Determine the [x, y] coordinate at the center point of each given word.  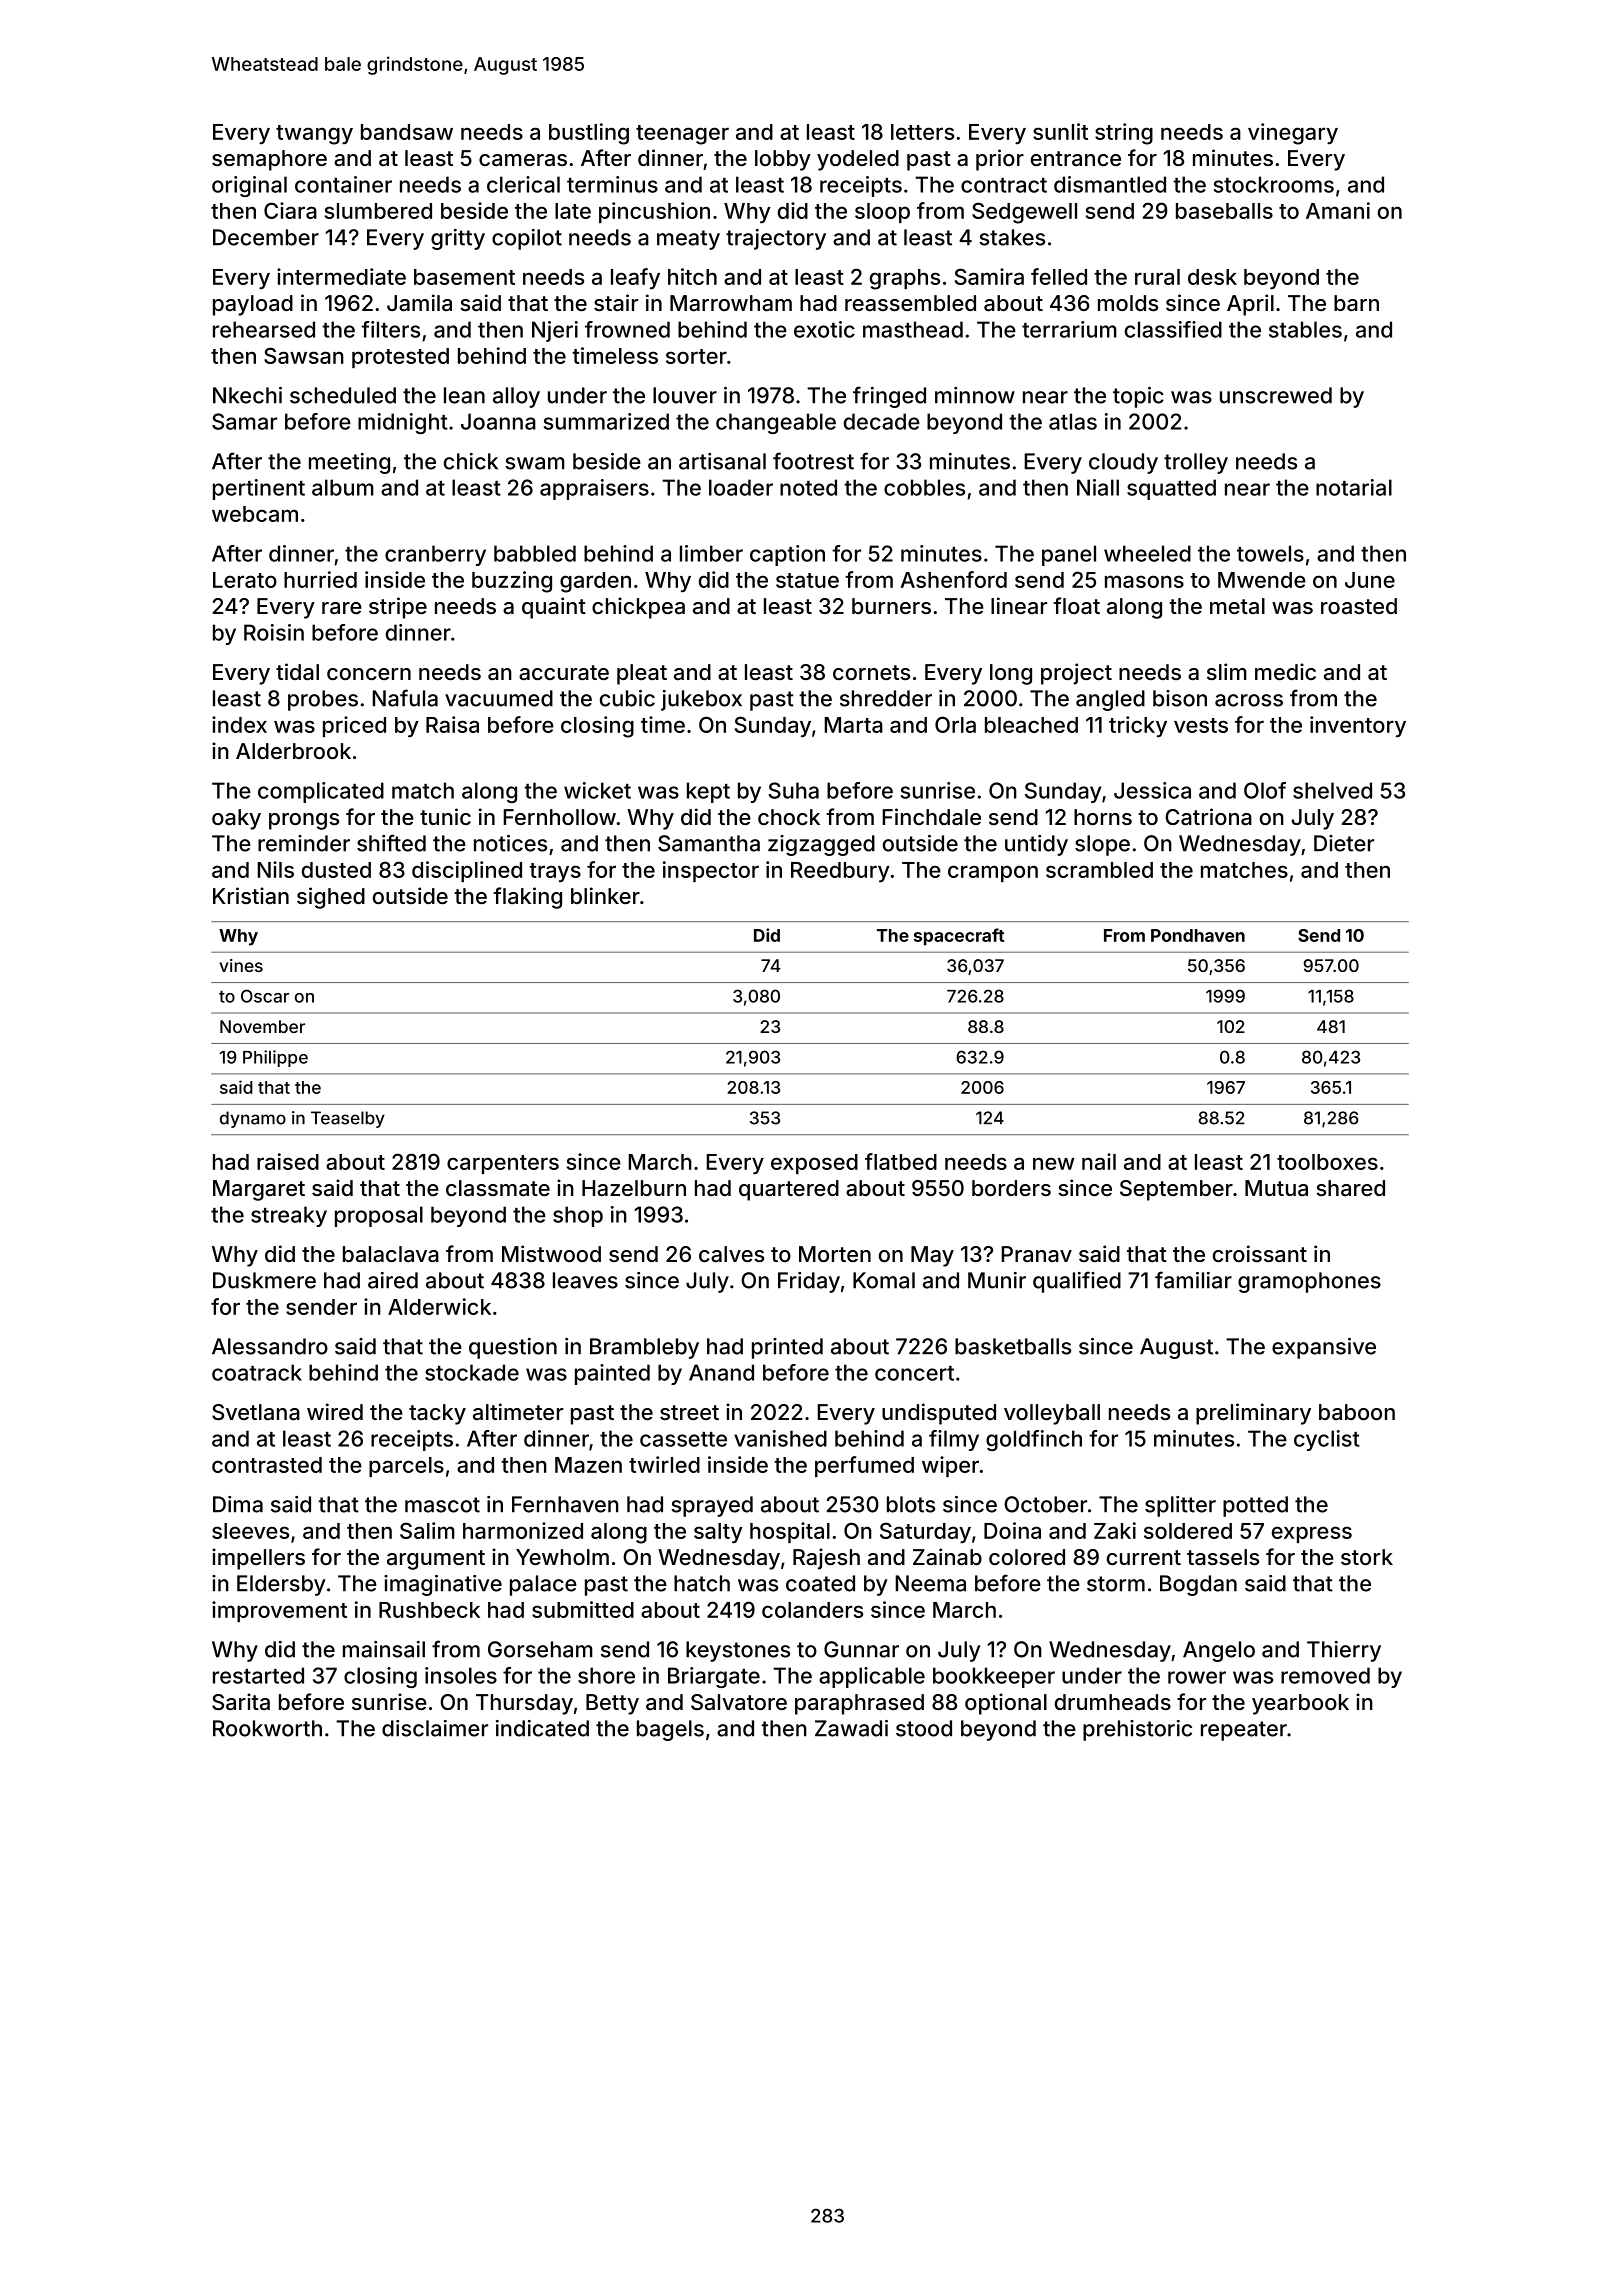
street [689, 1412]
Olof [1265, 790]
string [1124, 134]
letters [922, 132]
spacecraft [959, 937]
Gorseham [540, 1649]
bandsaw [407, 132]
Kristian [251, 896]
